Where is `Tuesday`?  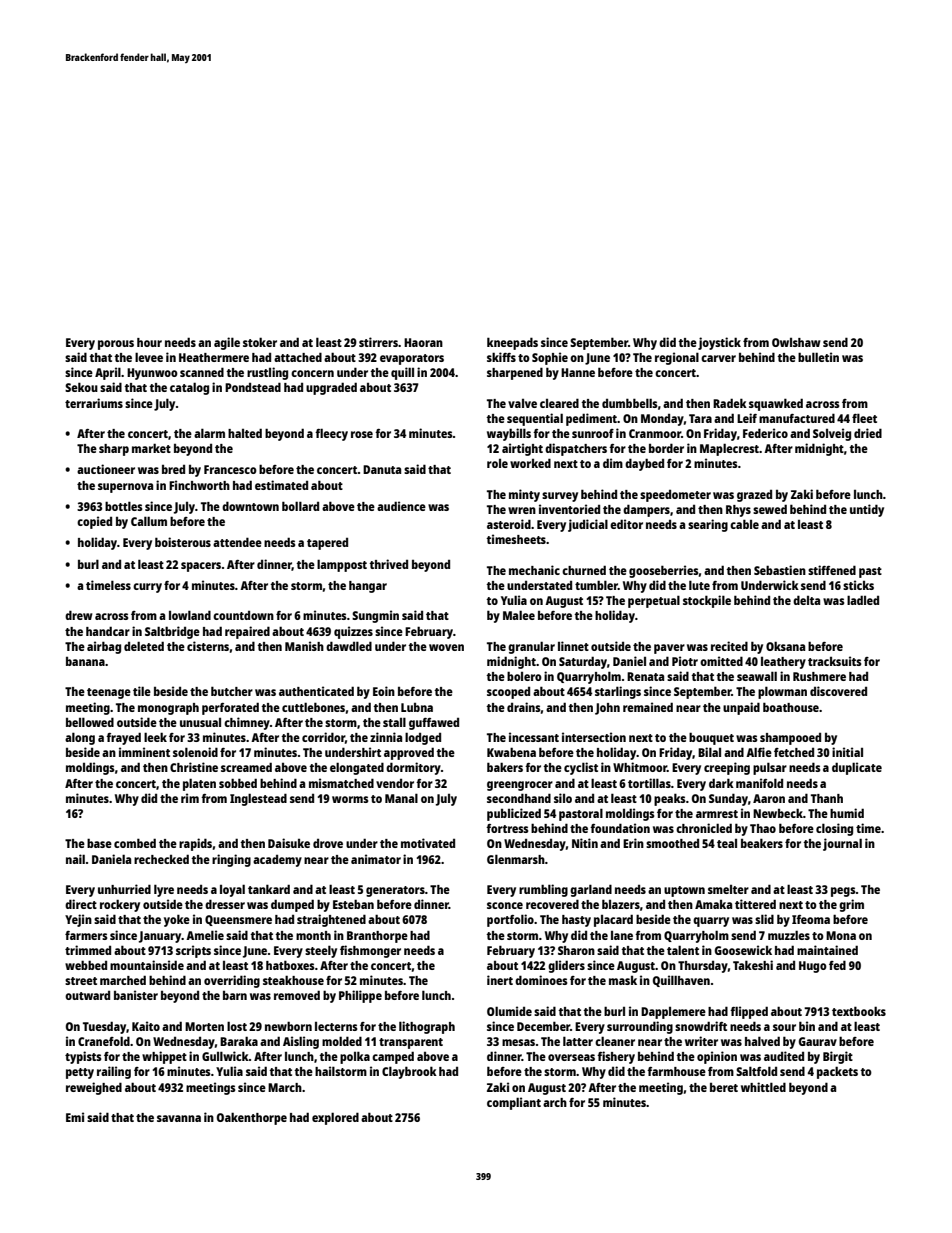
Tuesday is located at coordinates (104, 1027).
